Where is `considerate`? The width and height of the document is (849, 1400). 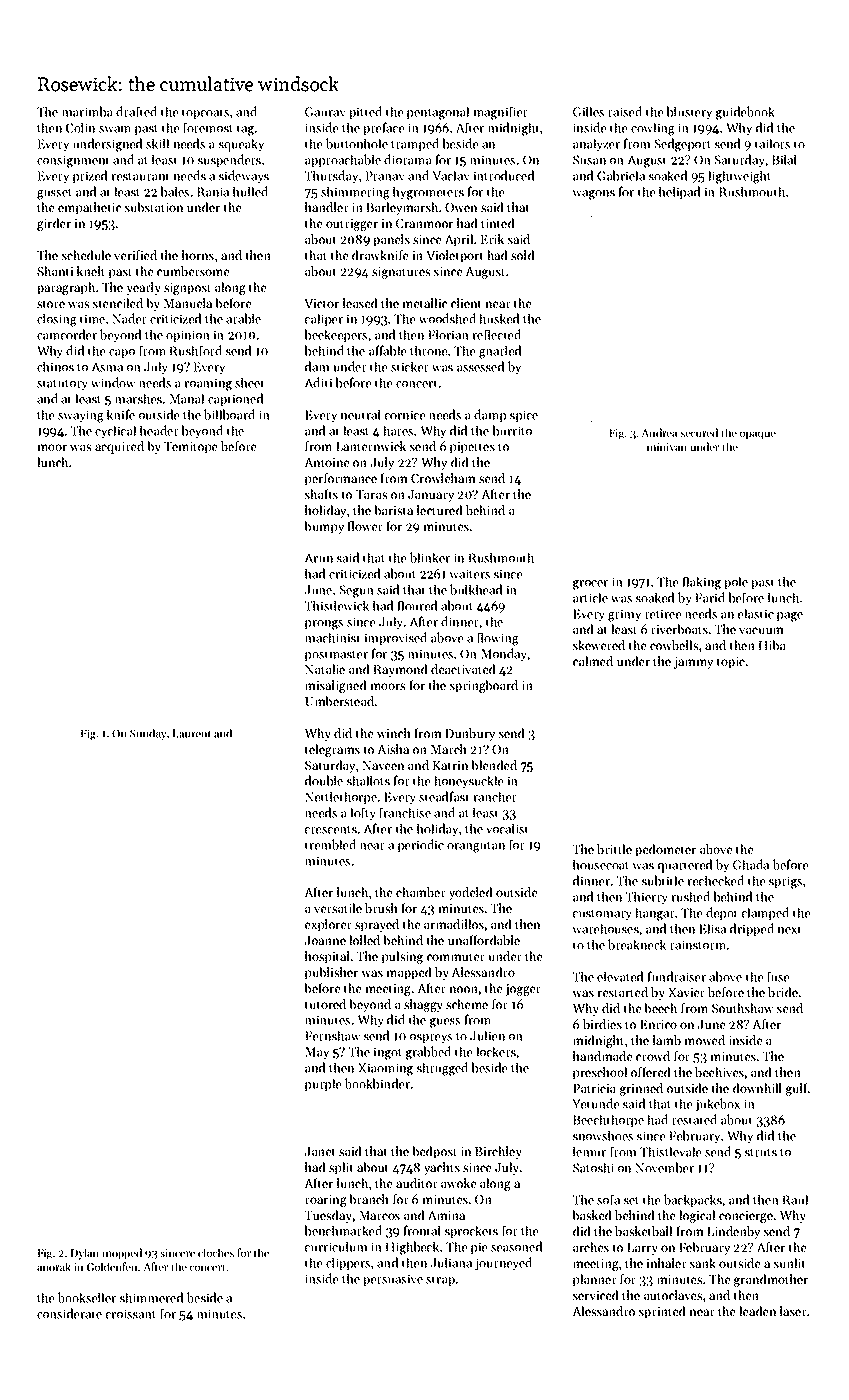
considerate is located at coordinates (69, 1313).
